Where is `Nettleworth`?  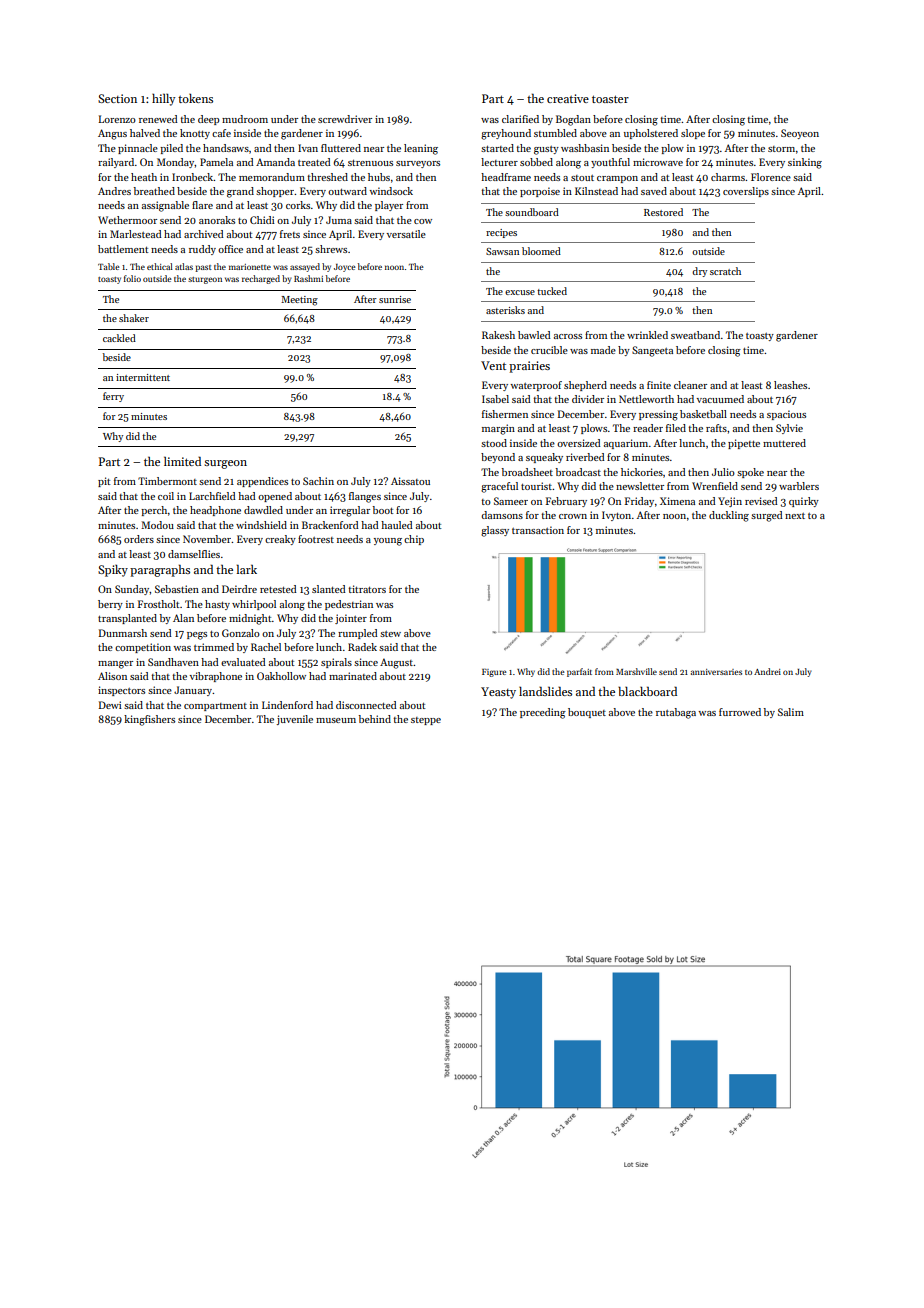
Nettleworth is located at coordinates (646, 399).
